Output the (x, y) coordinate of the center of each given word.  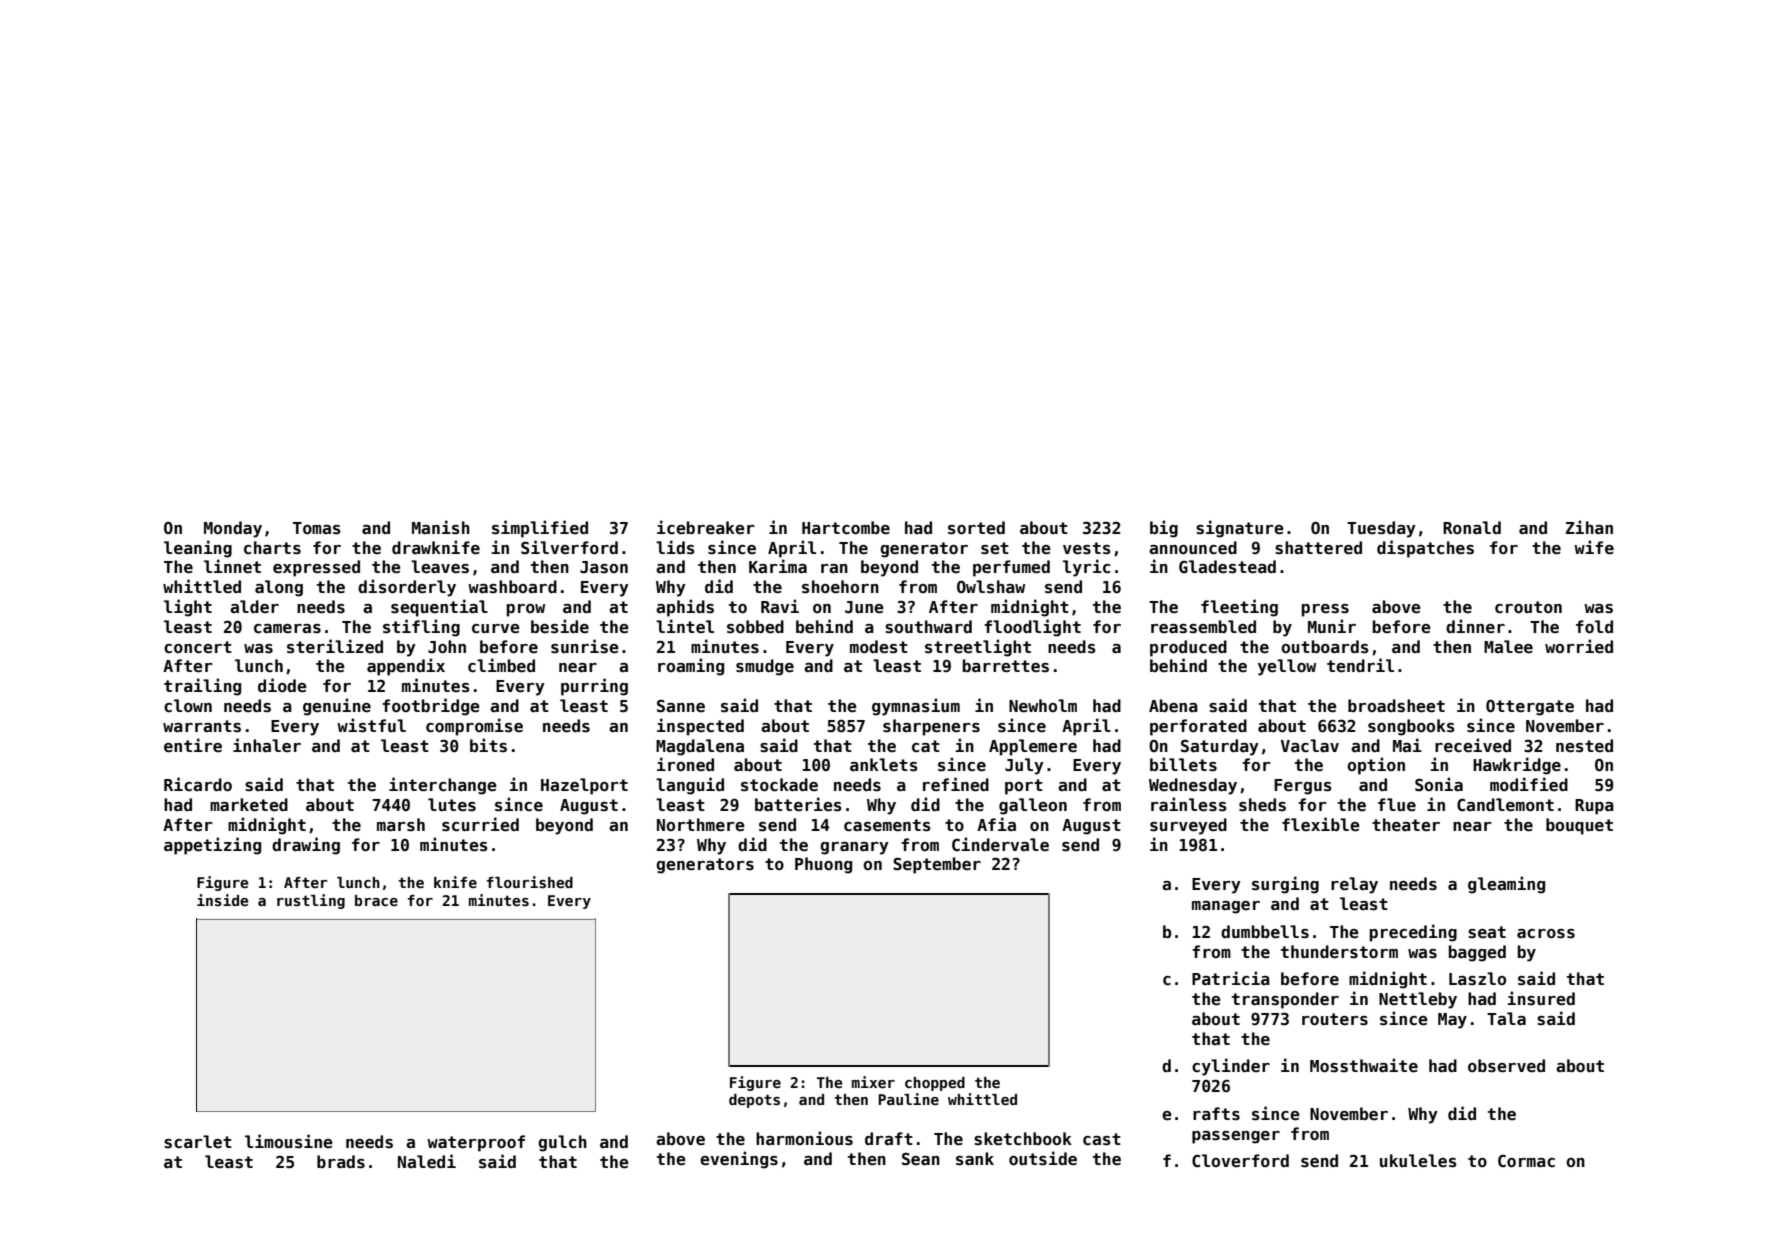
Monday (233, 529)
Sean (921, 1158)
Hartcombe (846, 528)
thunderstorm (1339, 952)
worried (1579, 646)
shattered (1318, 548)
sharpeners (931, 727)
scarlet (198, 1142)
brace (376, 900)
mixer (873, 1082)
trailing (202, 687)
